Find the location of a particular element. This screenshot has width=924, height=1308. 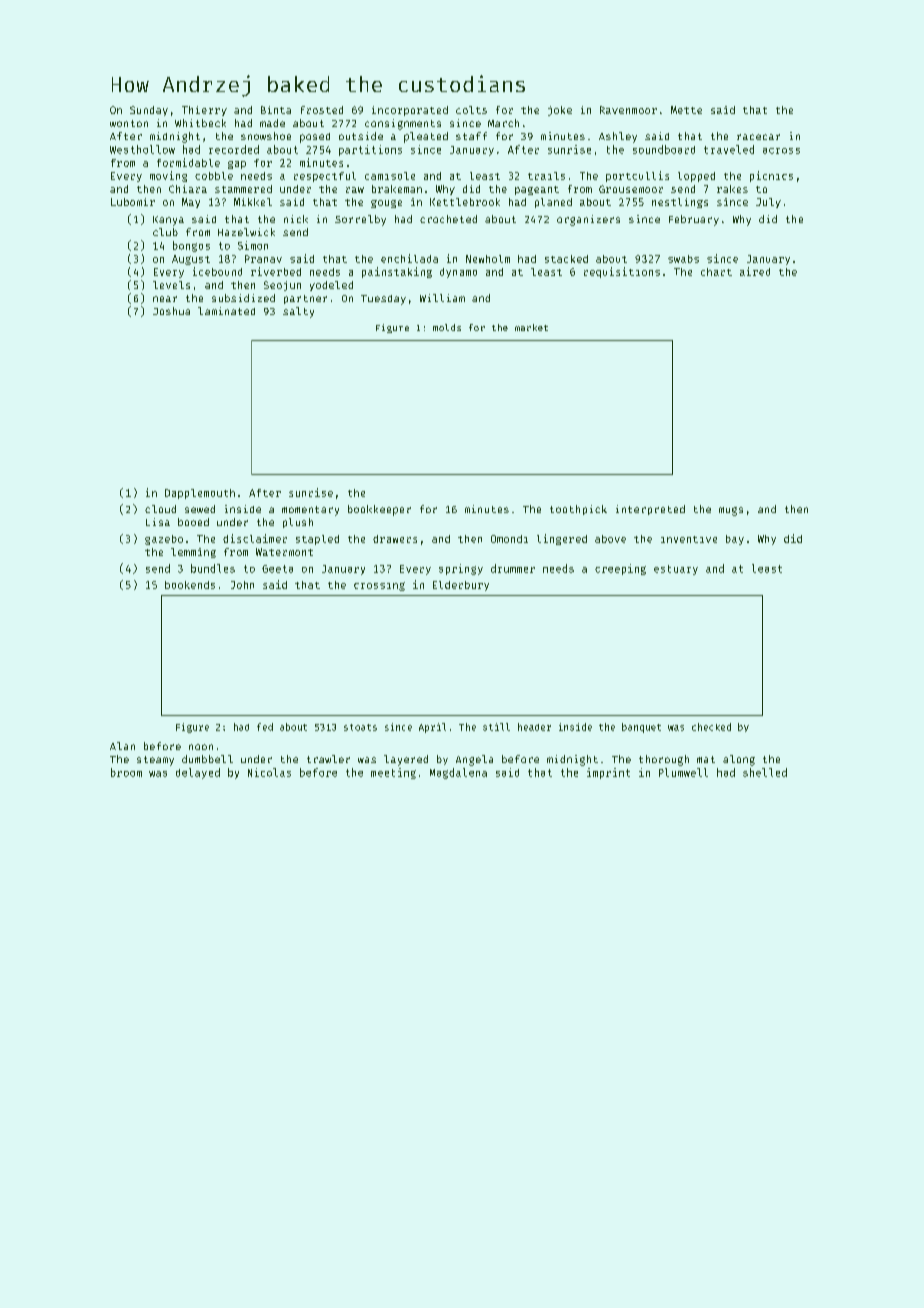

John is located at coordinates (242, 585).
